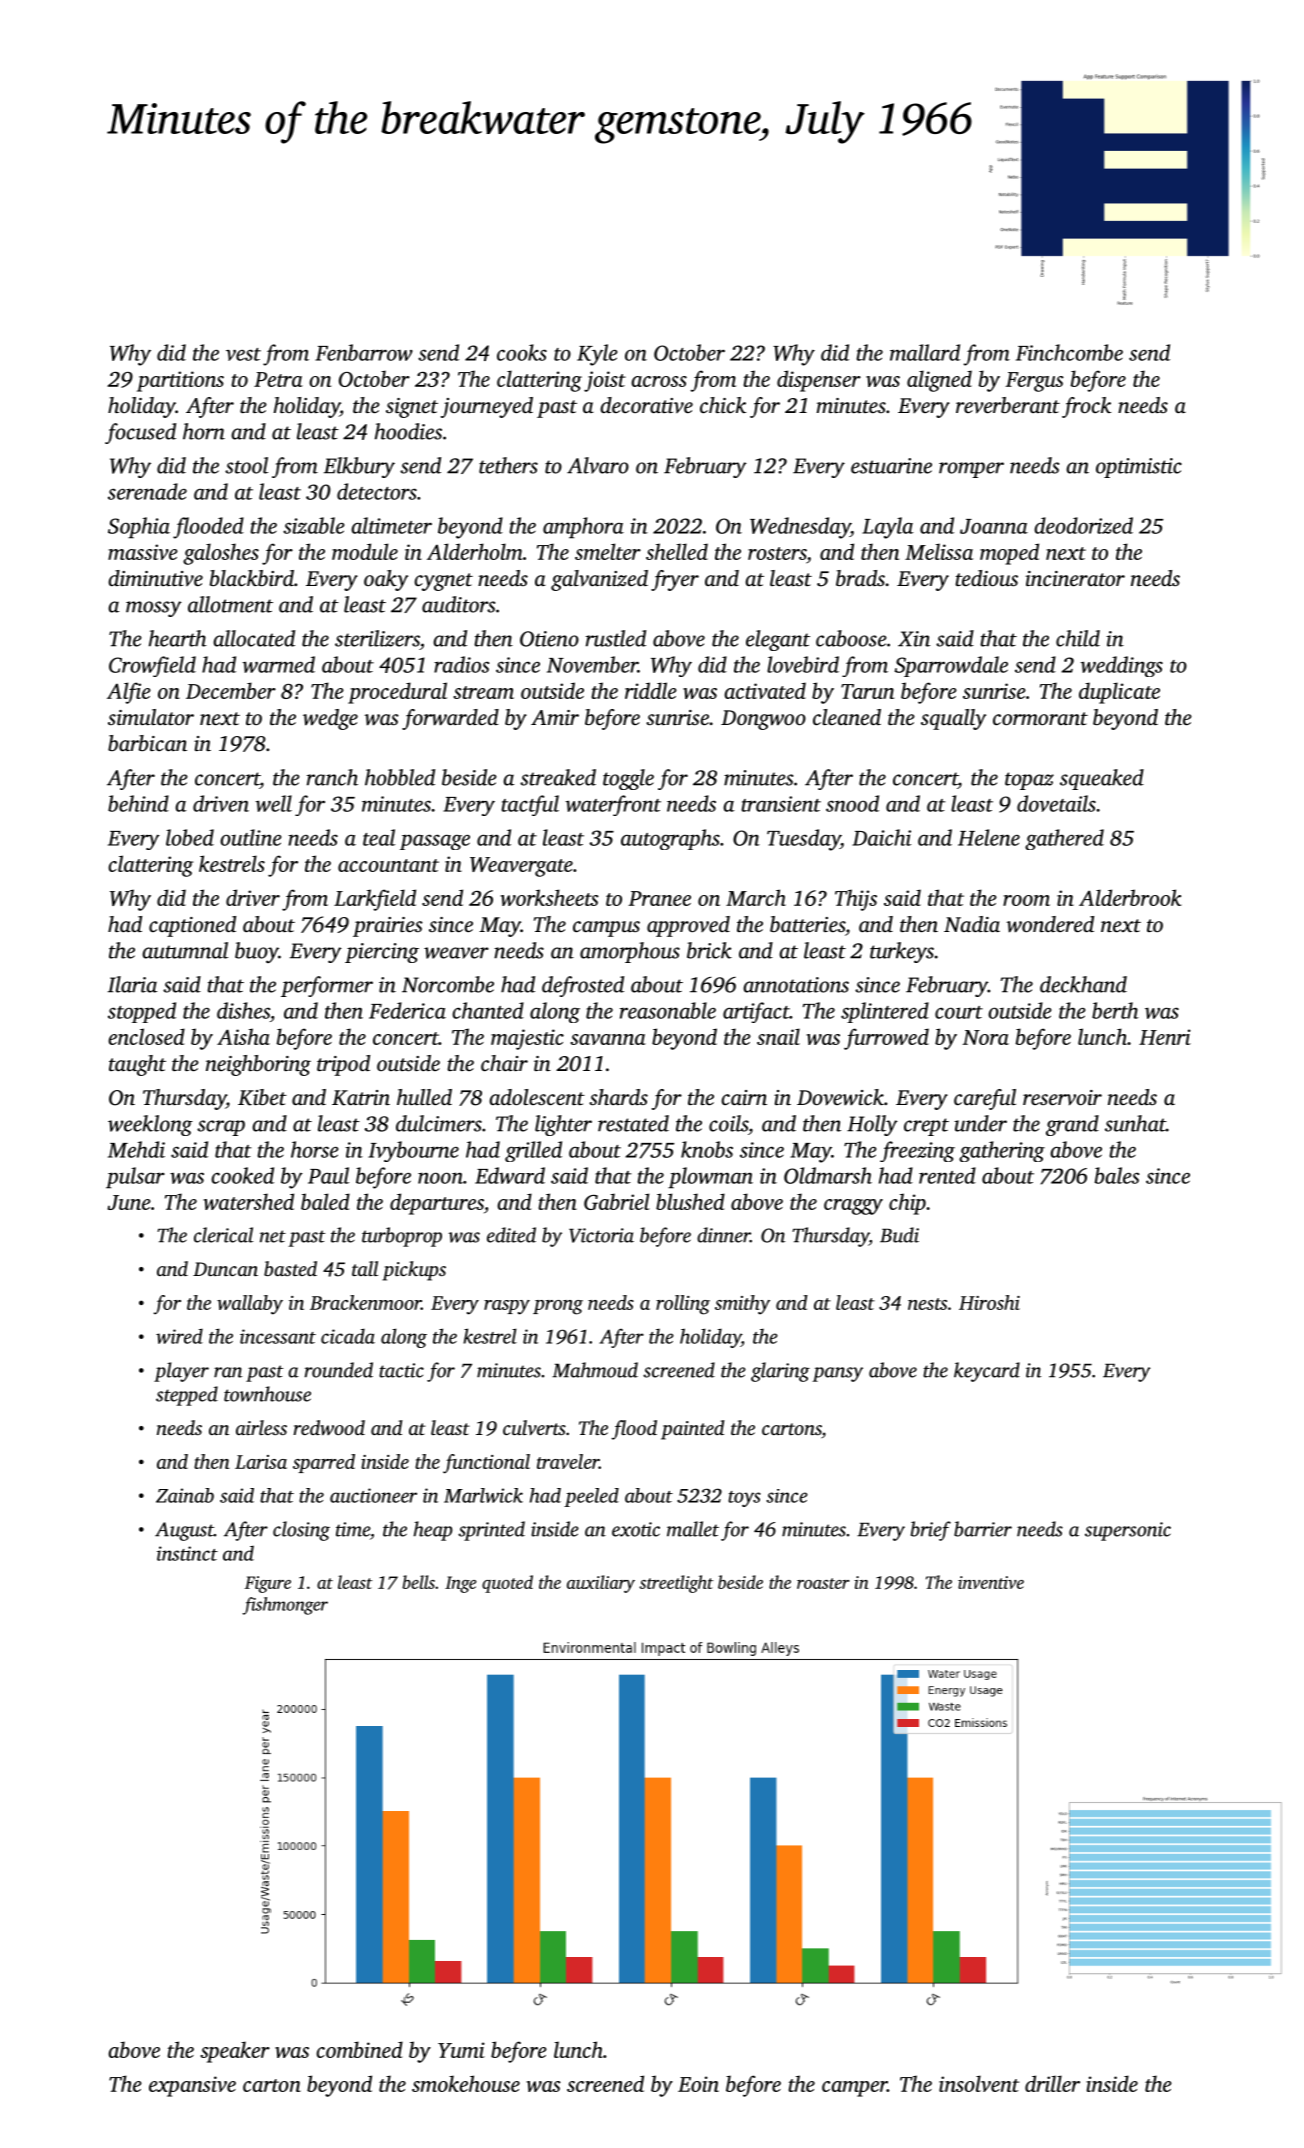  I want to click on weddings, so click(1121, 666).
